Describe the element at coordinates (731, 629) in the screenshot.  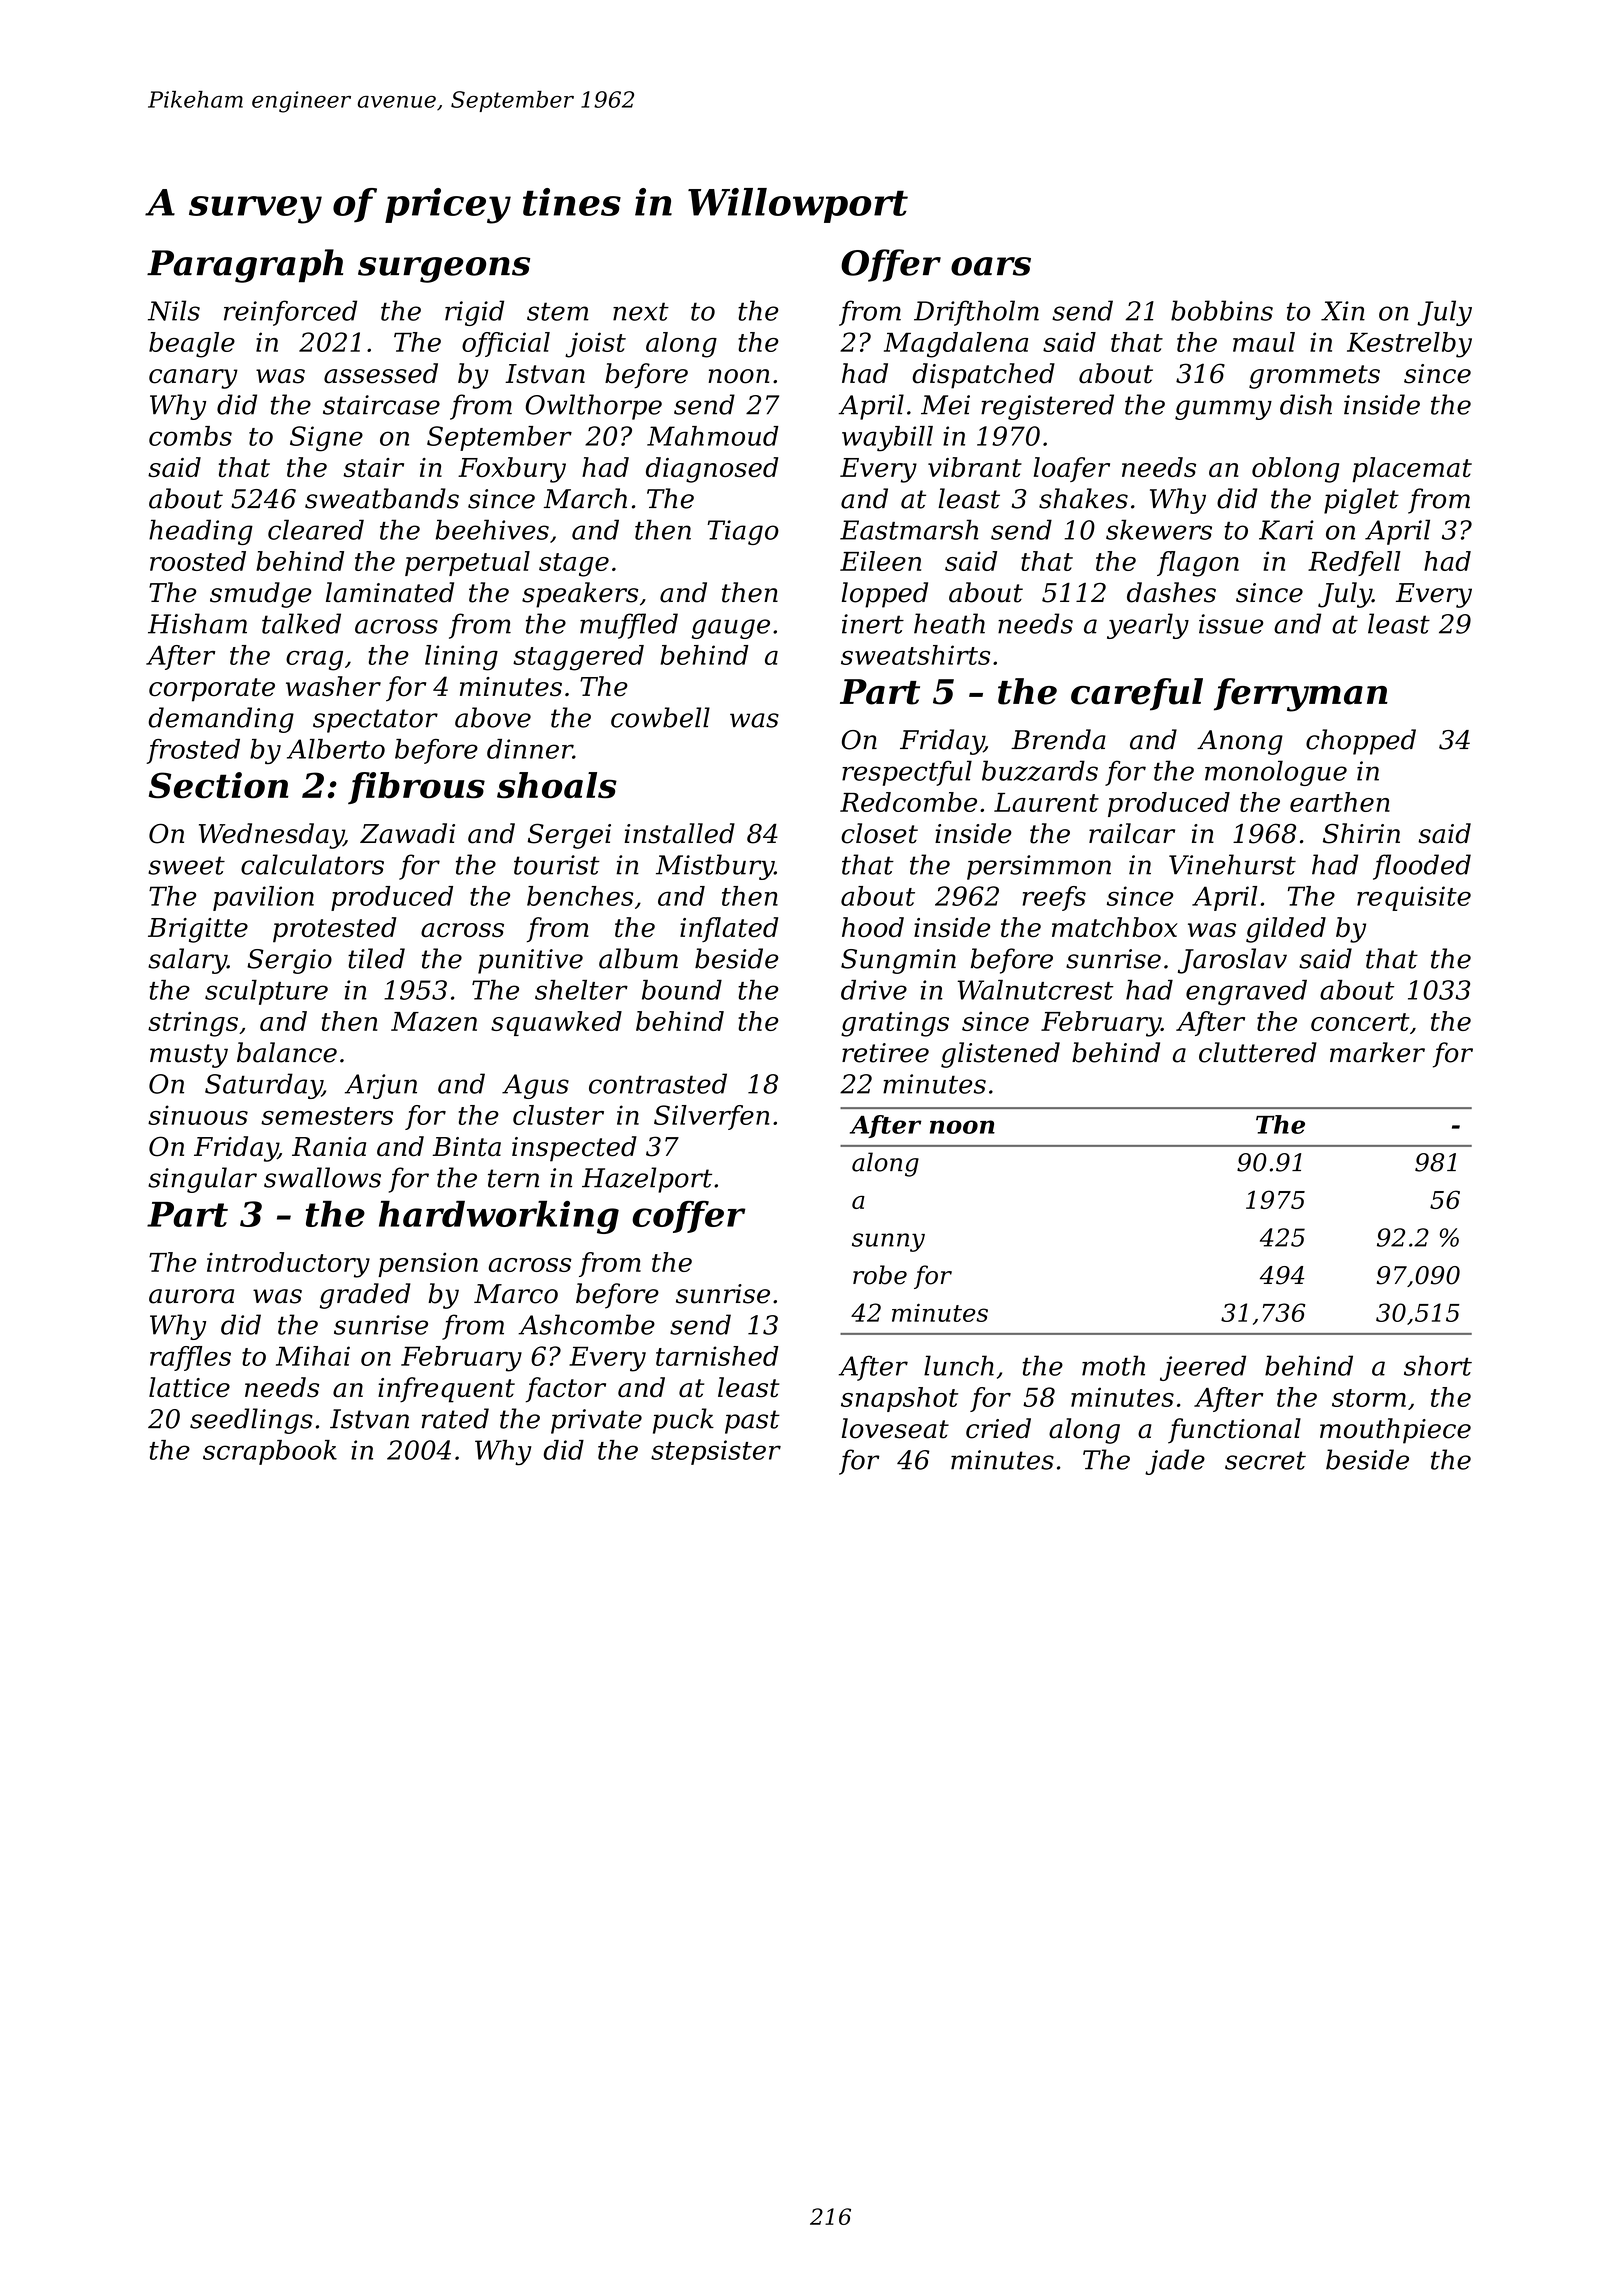
I see `gauge` at that location.
